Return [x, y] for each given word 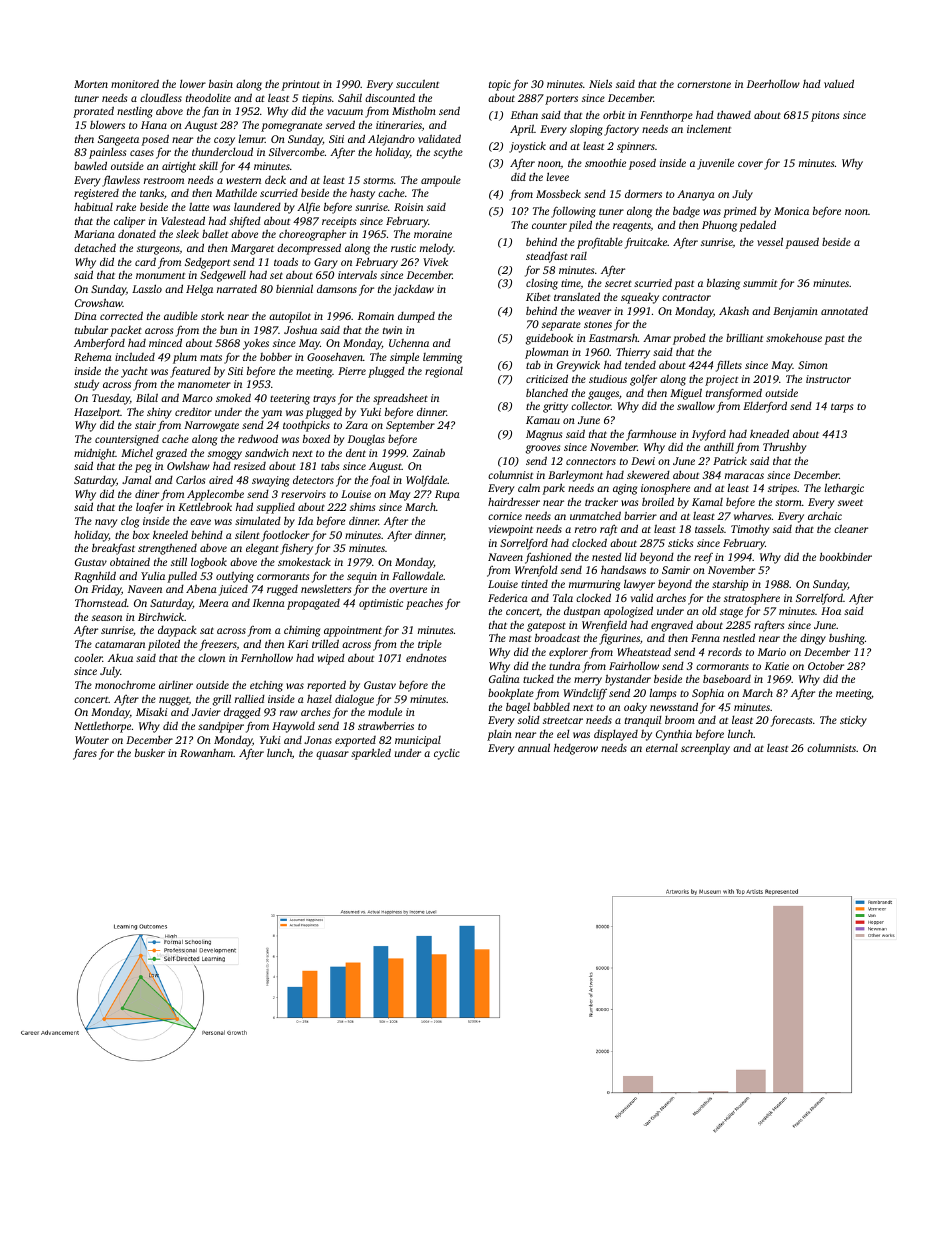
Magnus [544, 435]
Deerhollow [773, 83]
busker [150, 752]
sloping [586, 130]
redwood [258, 438]
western [243, 180]
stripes [782, 489]
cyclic [447, 754]
